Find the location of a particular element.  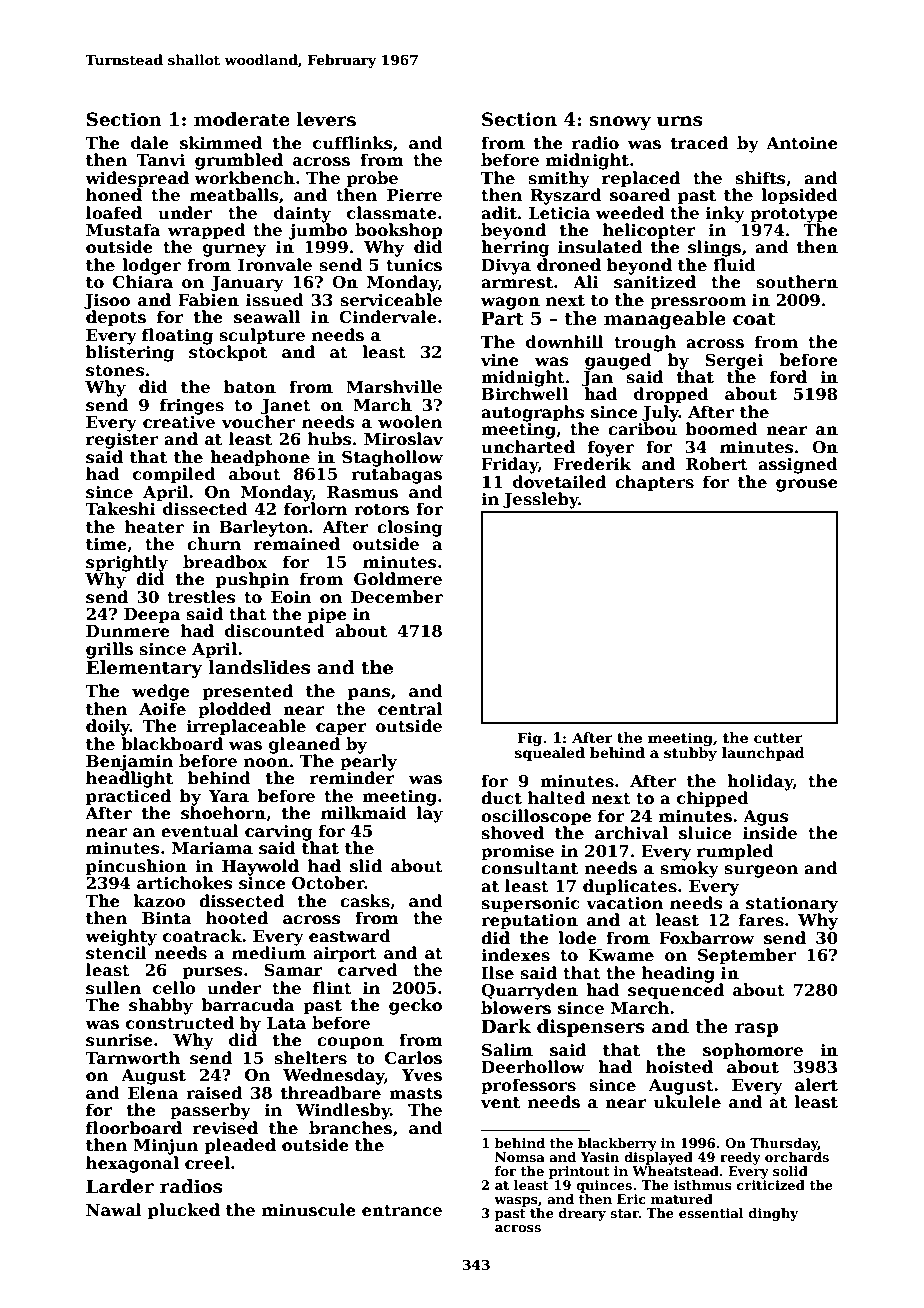

carved is located at coordinates (368, 970).
